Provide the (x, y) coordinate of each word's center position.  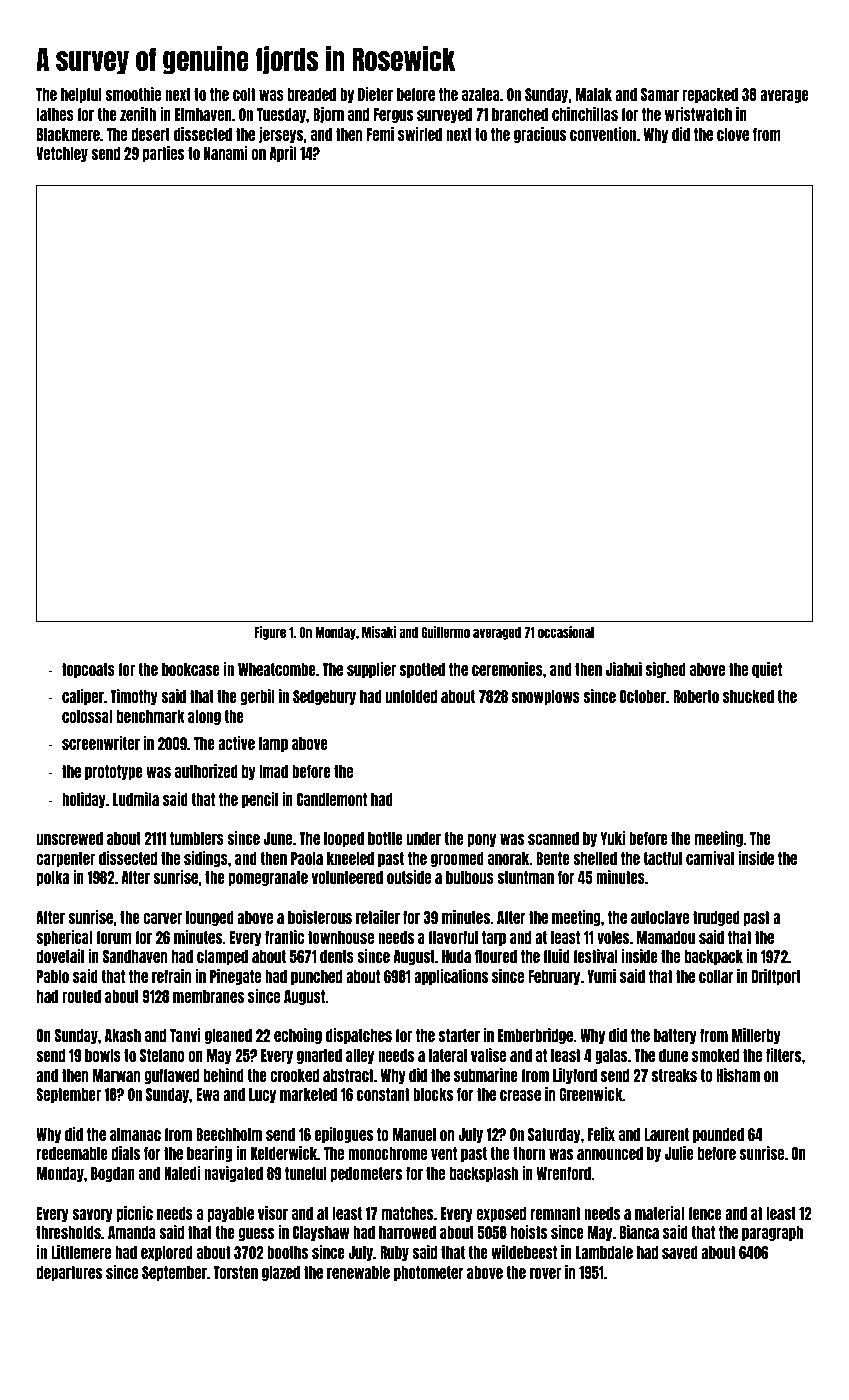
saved (680, 1252)
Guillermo (445, 632)
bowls (103, 1055)
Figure (270, 633)
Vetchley (62, 154)
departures (69, 1273)
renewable (358, 1272)
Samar (660, 94)
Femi (380, 134)
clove (733, 134)
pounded (718, 1135)
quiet (767, 670)
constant (383, 1094)
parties (163, 154)
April (283, 154)
